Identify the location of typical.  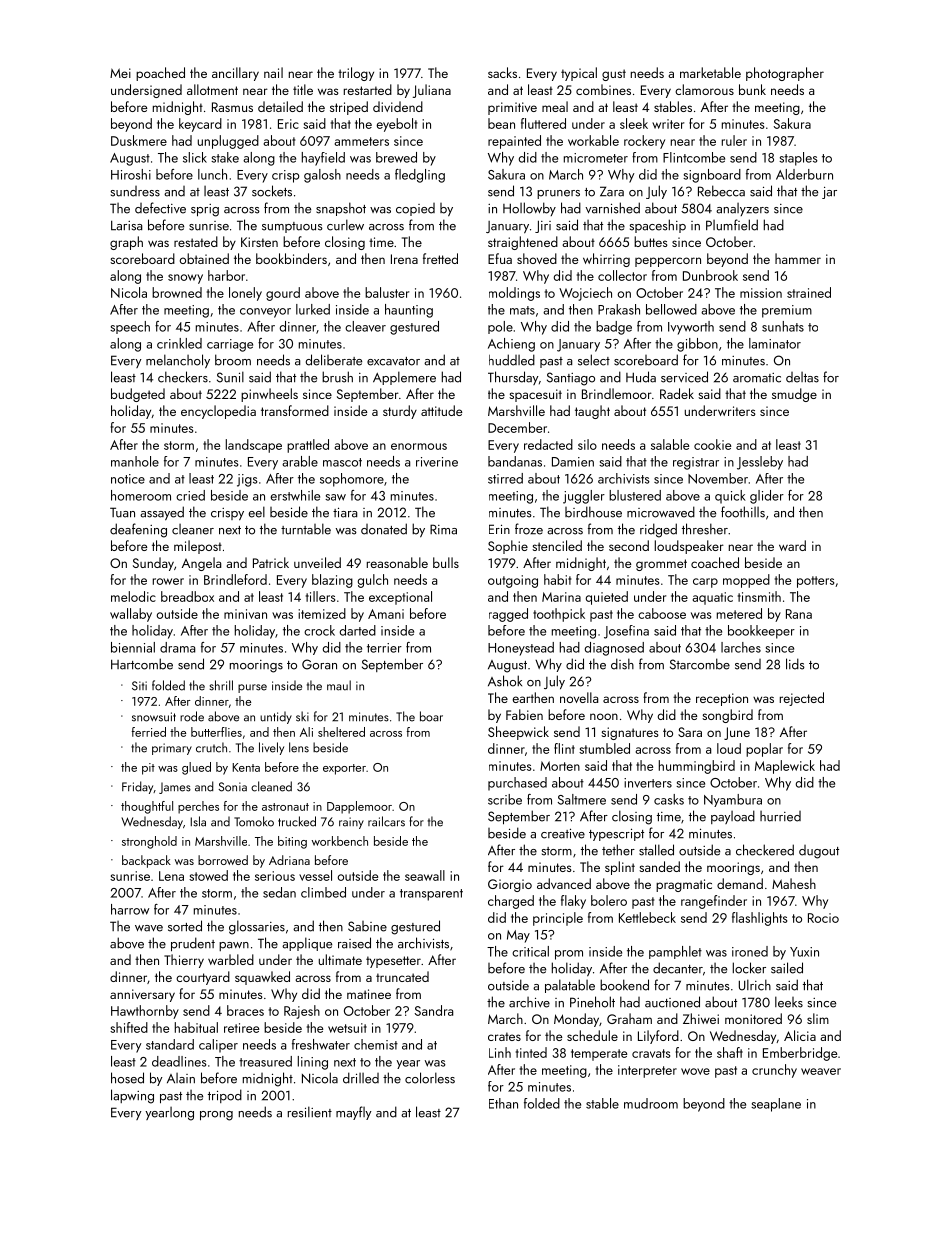
(579, 74).
